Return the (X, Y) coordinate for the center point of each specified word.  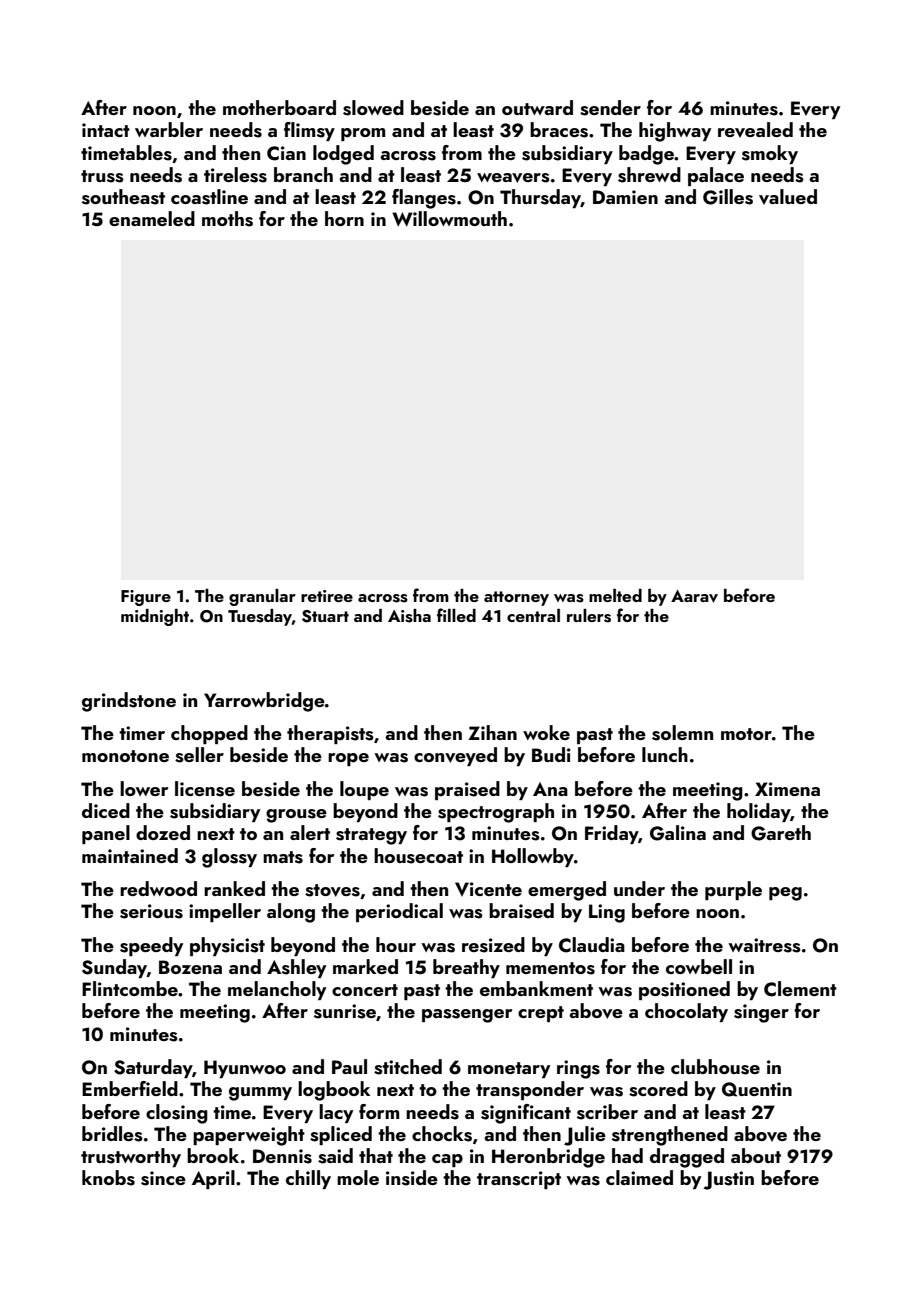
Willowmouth (449, 218)
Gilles (728, 197)
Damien (625, 197)
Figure (146, 598)
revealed (755, 130)
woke (546, 732)
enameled (152, 218)
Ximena (787, 789)
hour (396, 944)
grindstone (129, 702)
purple (733, 890)
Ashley (296, 968)
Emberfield (130, 1088)
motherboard (279, 107)
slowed (373, 108)
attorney (516, 598)
